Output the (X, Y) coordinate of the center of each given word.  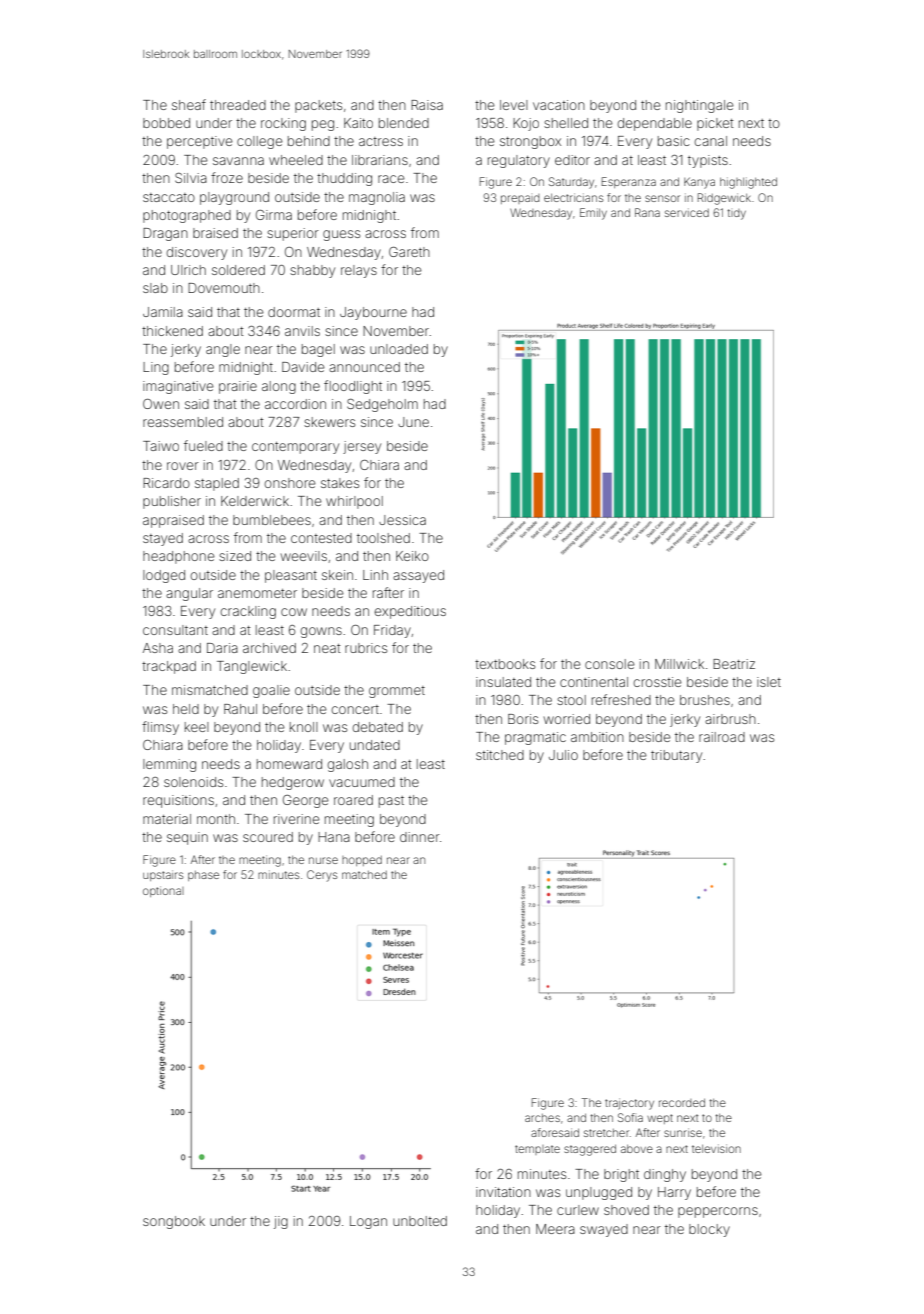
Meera (555, 1229)
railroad (722, 737)
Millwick (679, 664)
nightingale (700, 106)
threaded (238, 105)
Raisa (427, 105)
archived (269, 648)
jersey (362, 447)
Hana (334, 837)
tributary (676, 756)
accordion (295, 404)
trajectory (629, 1104)
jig (281, 1222)
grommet (397, 692)
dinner (420, 837)
